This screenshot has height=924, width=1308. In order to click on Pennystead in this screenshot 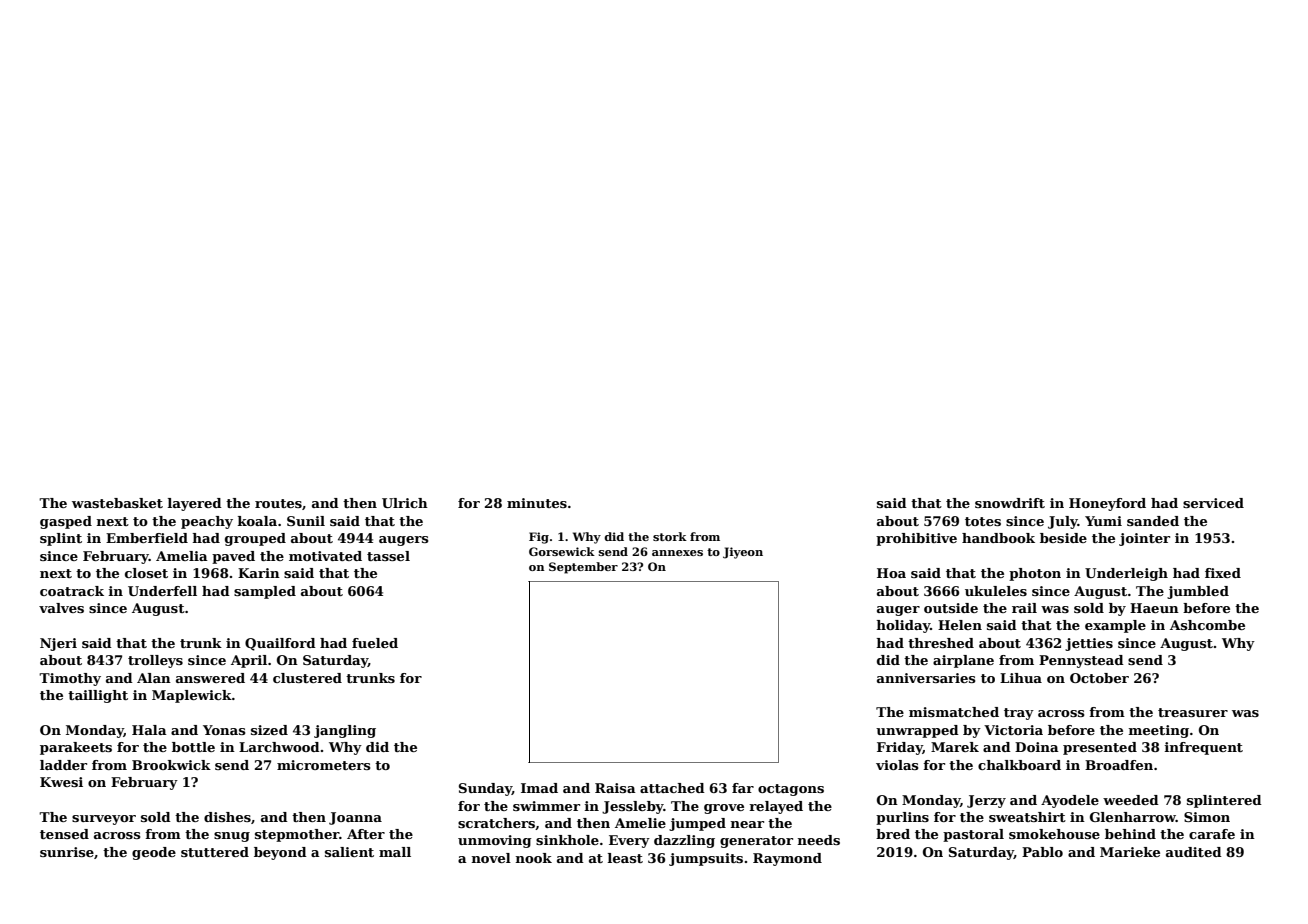, I will do `click(1081, 661)`.
